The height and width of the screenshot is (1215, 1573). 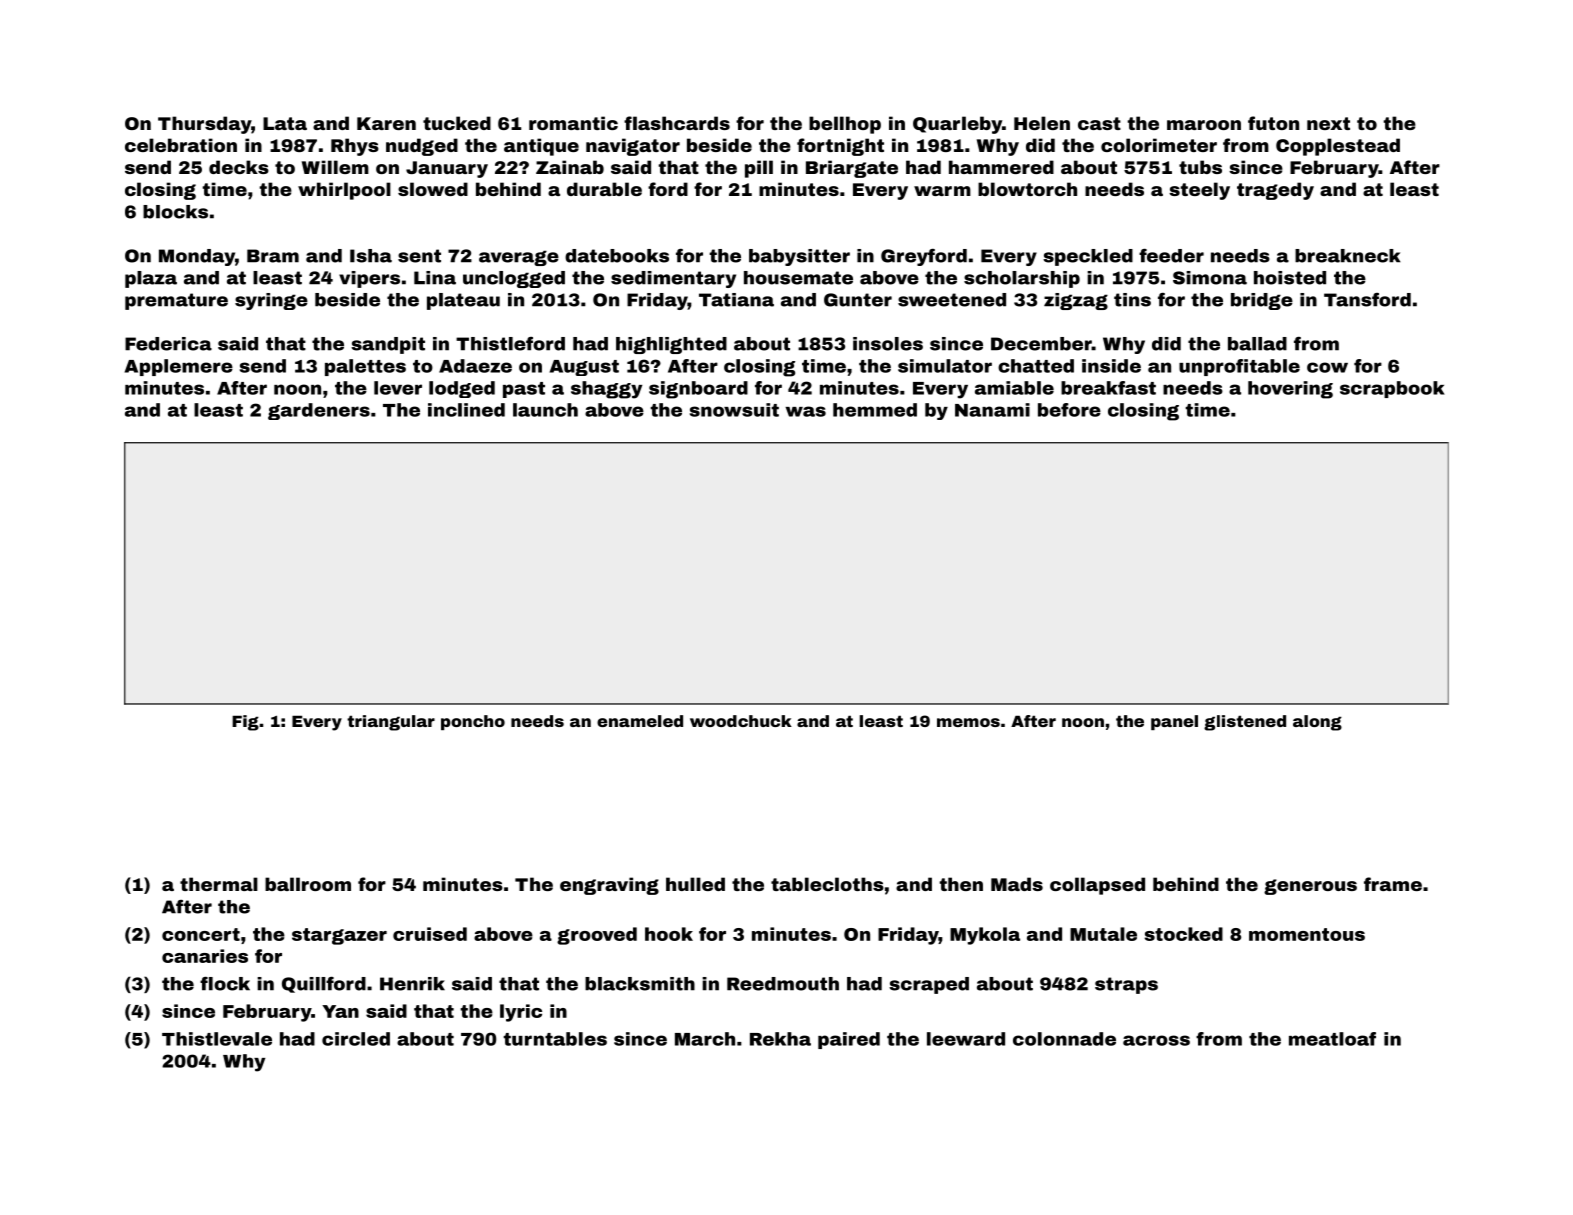 What do you see at coordinates (695, 884) in the screenshot?
I see `hulled` at bounding box center [695, 884].
